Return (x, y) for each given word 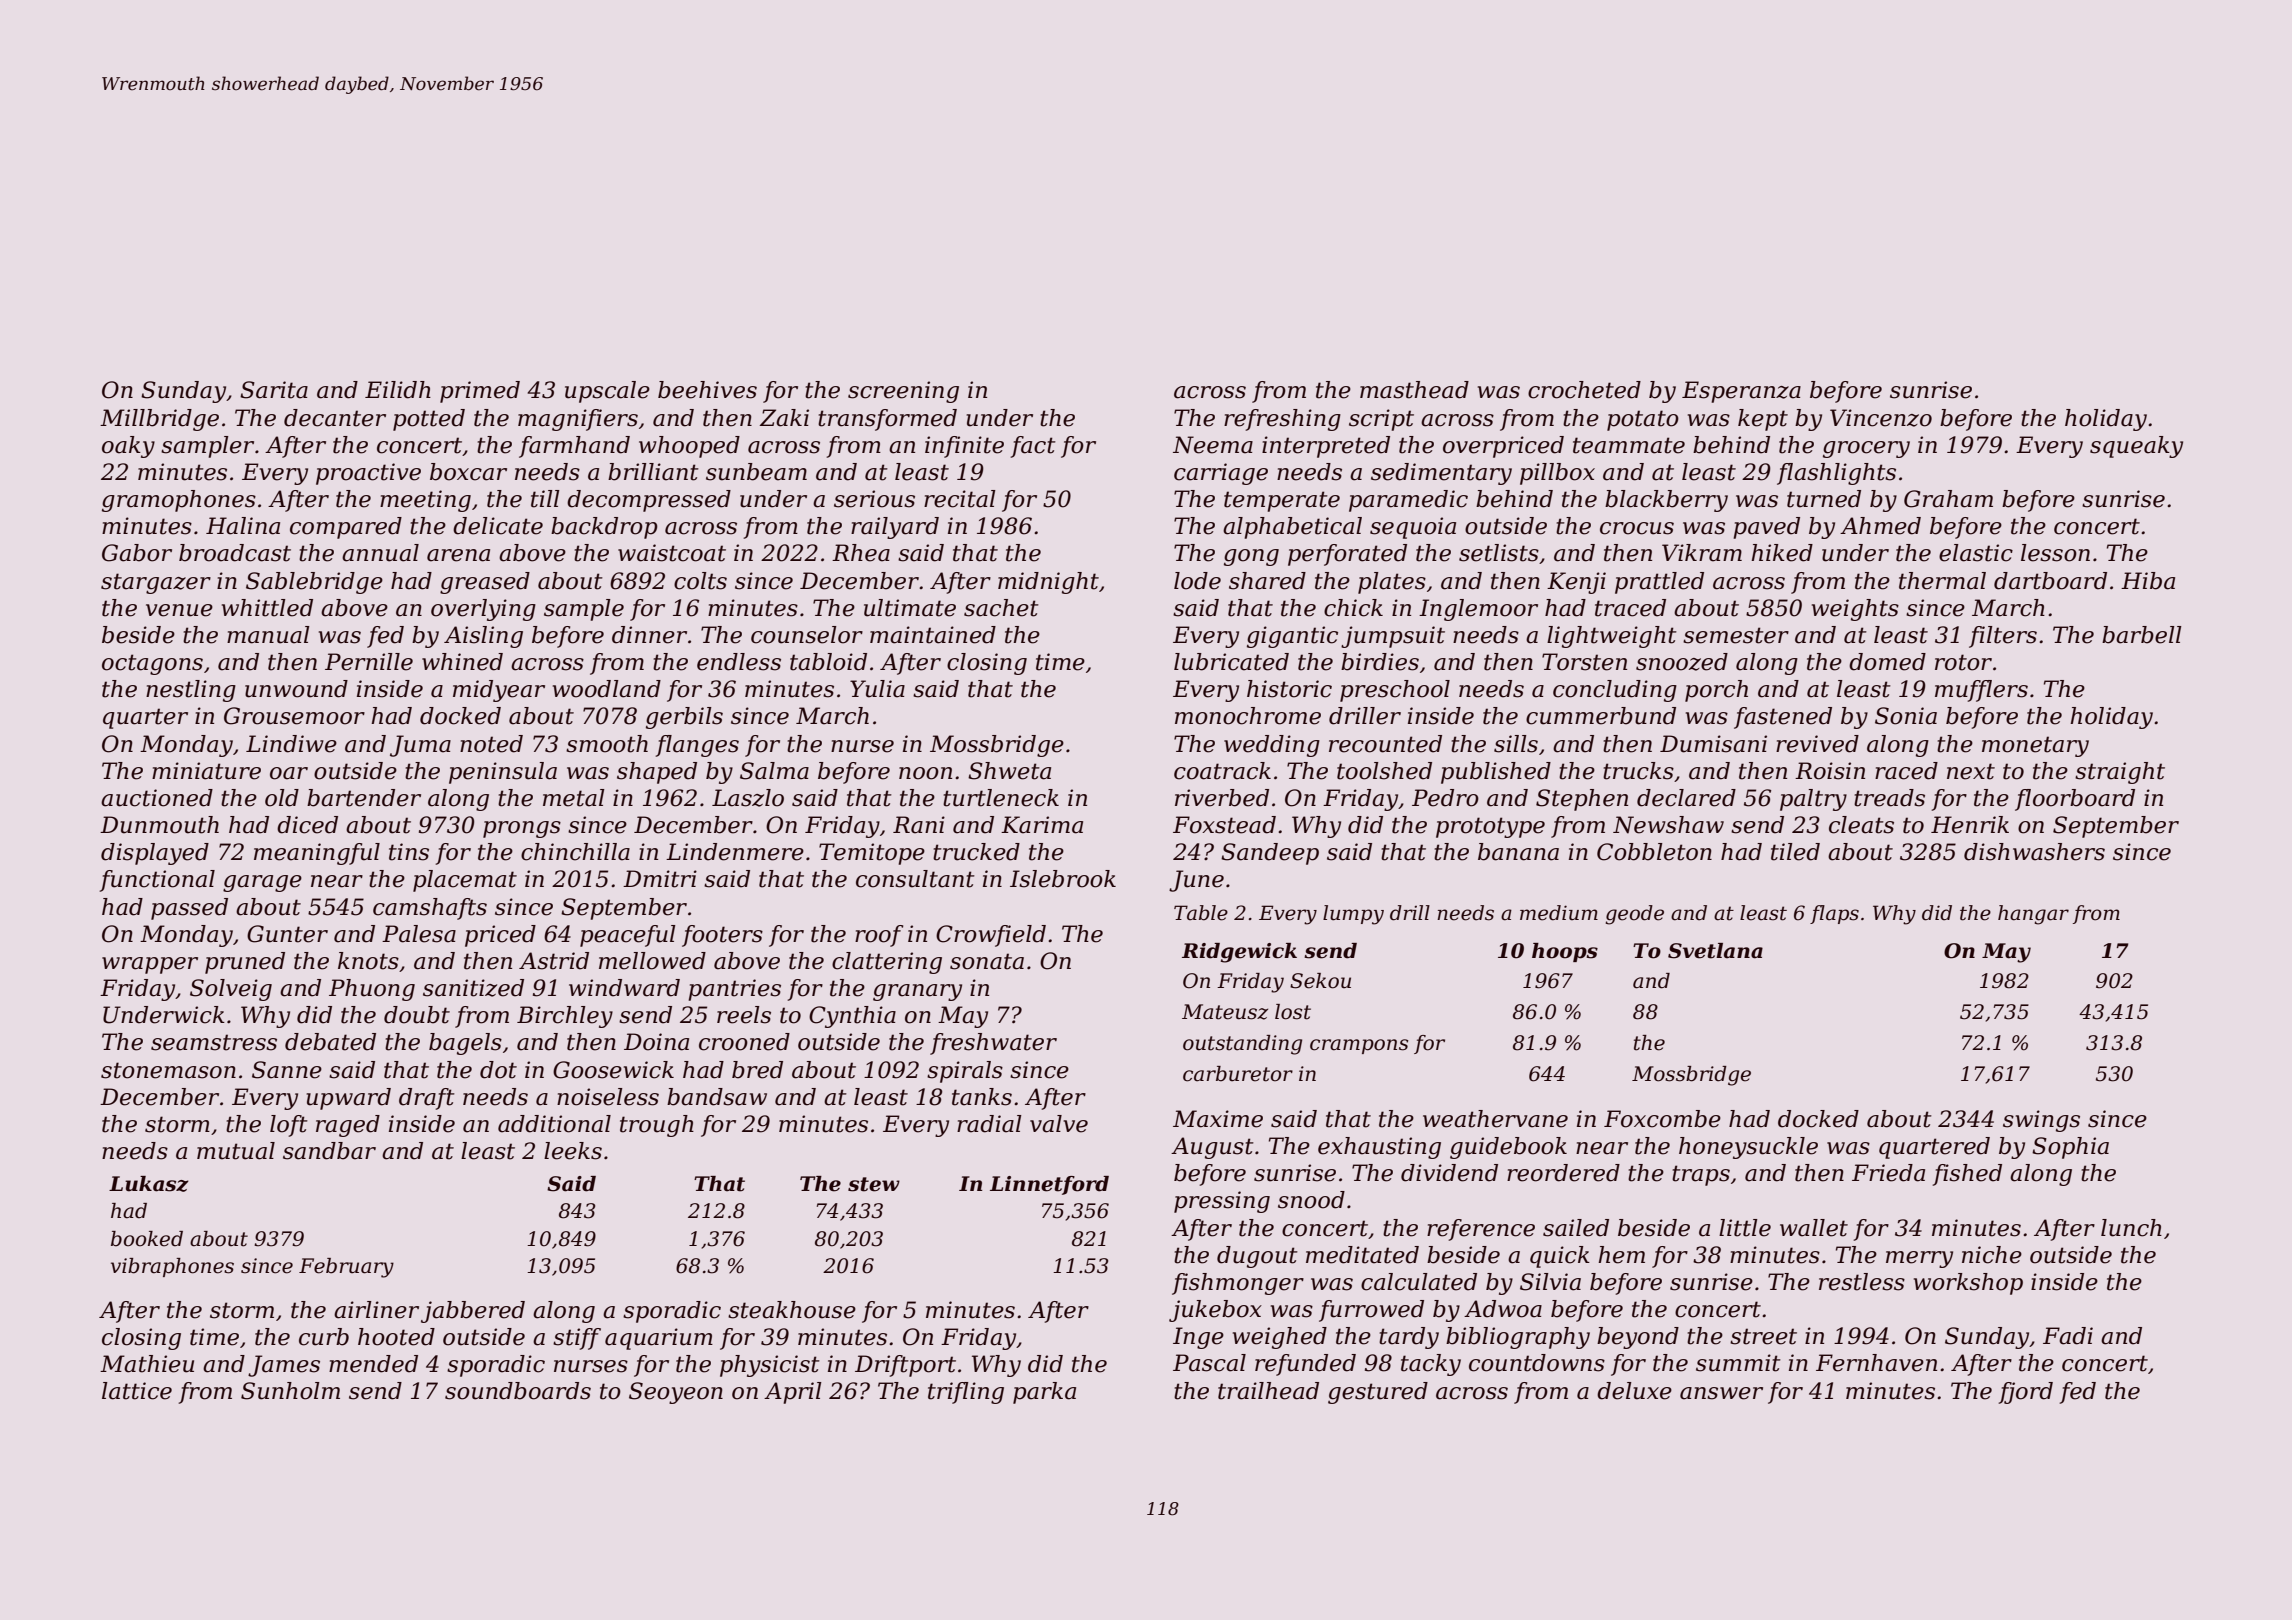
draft (427, 1099)
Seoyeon (676, 1393)
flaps (1834, 914)
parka (1044, 1393)
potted (429, 420)
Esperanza (1741, 392)
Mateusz (1225, 1012)
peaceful (628, 936)
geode (1635, 915)
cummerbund (1601, 716)
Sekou (1320, 981)
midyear (499, 691)
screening (903, 392)
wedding (1272, 746)
